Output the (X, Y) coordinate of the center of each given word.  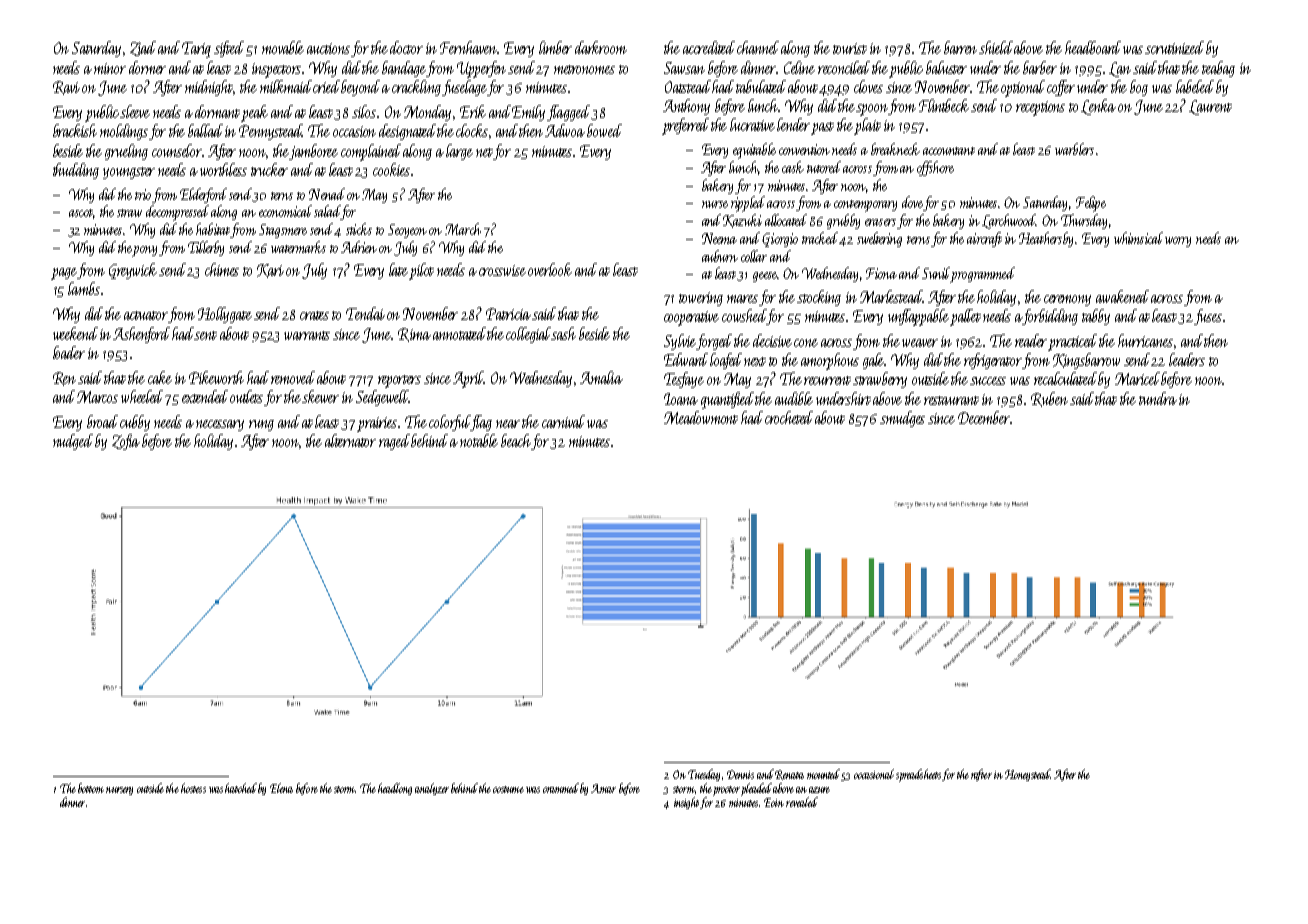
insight (686, 803)
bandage (404, 69)
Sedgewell (382, 398)
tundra (1158, 398)
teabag (1218, 69)
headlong (395, 789)
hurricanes (1145, 340)
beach (516, 442)
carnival (563, 421)
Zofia (126, 442)
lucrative (752, 124)
